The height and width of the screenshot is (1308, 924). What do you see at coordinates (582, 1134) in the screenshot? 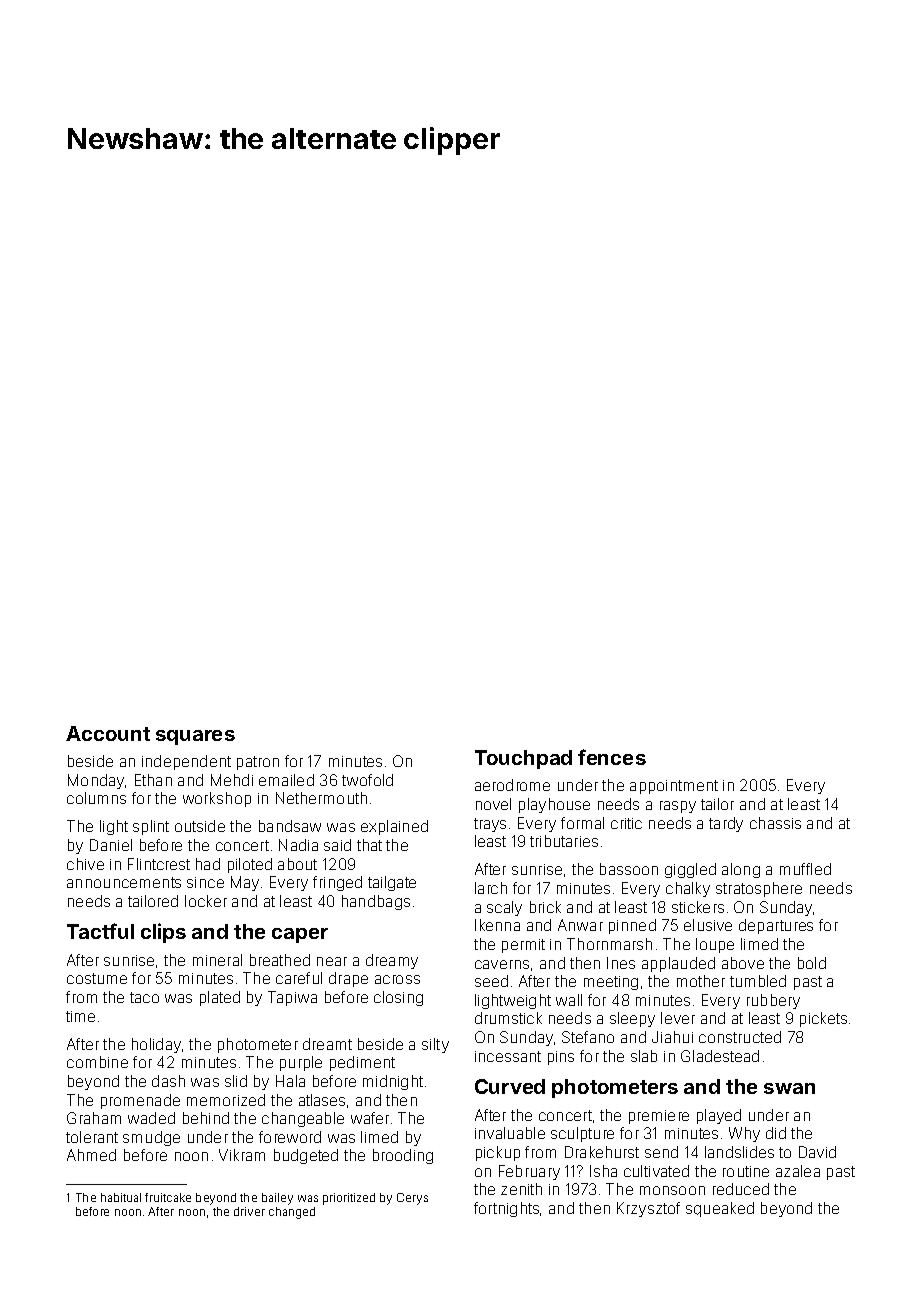
I see `sculpture` at bounding box center [582, 1134].
